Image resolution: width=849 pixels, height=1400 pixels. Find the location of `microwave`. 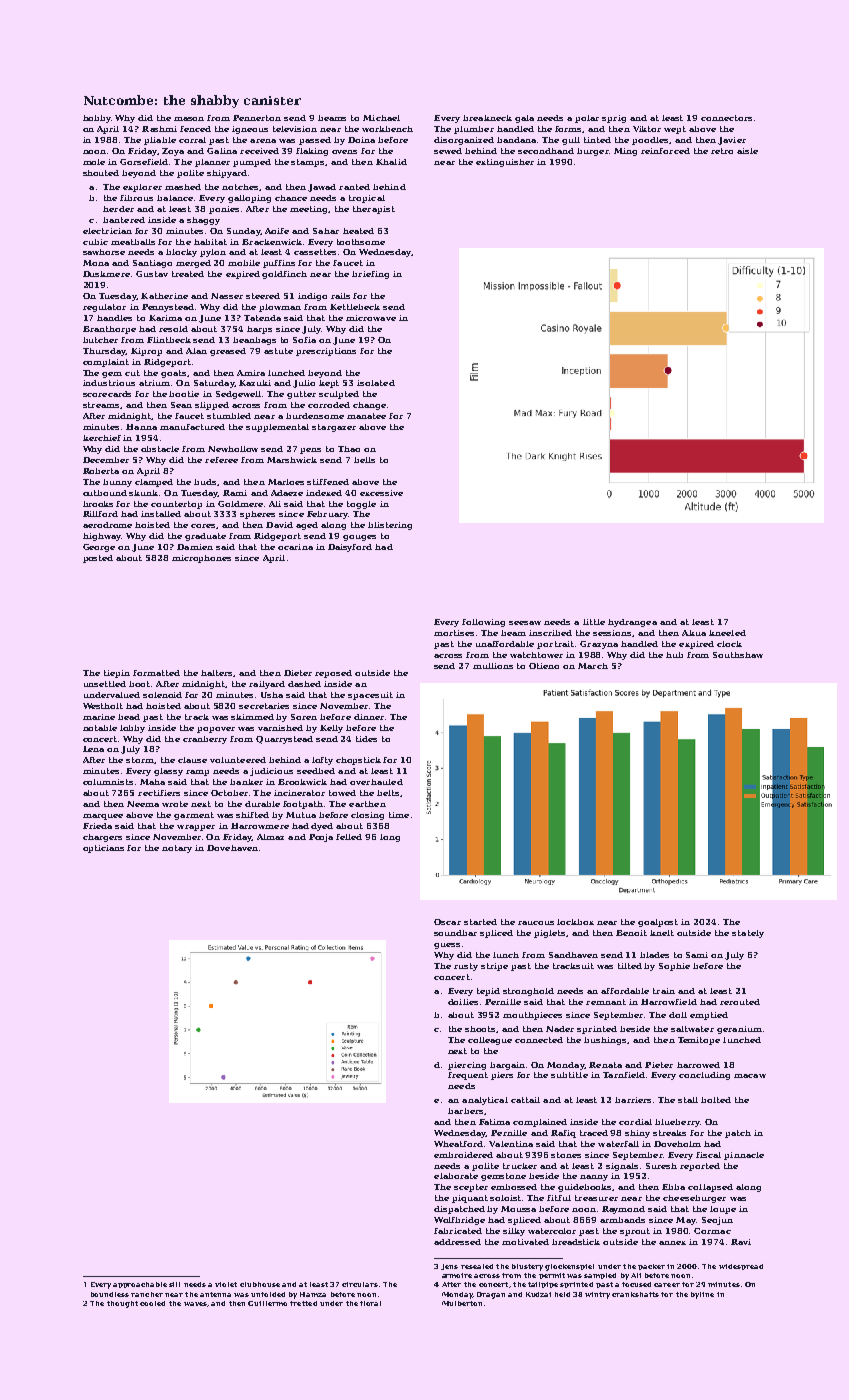

microwave is located at coordinates (371, 318).
